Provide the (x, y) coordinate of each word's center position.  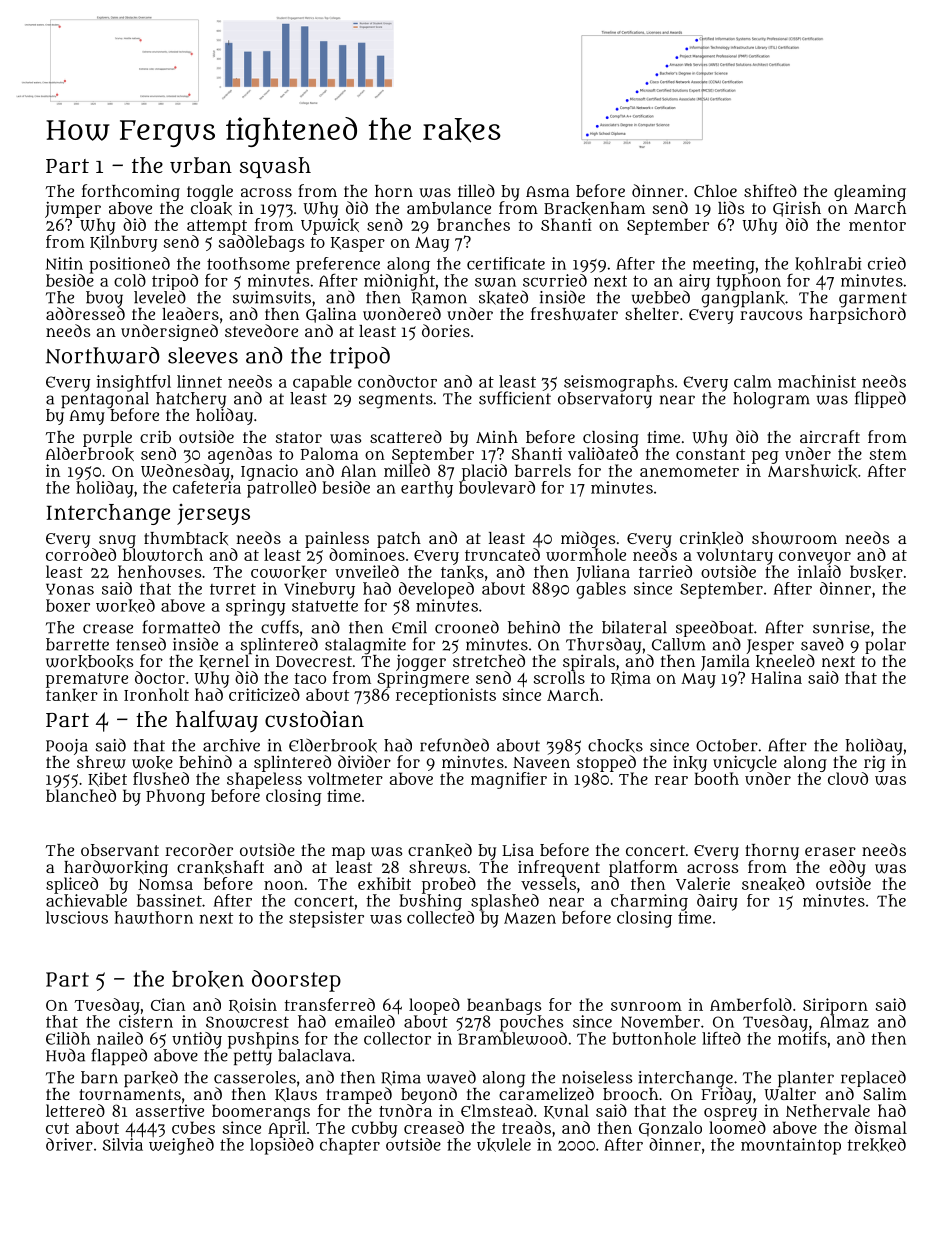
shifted (770, 190)
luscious (77, 917)
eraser (830, 851)
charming (649, 902)
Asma (547, 191)
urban (201, 165)
